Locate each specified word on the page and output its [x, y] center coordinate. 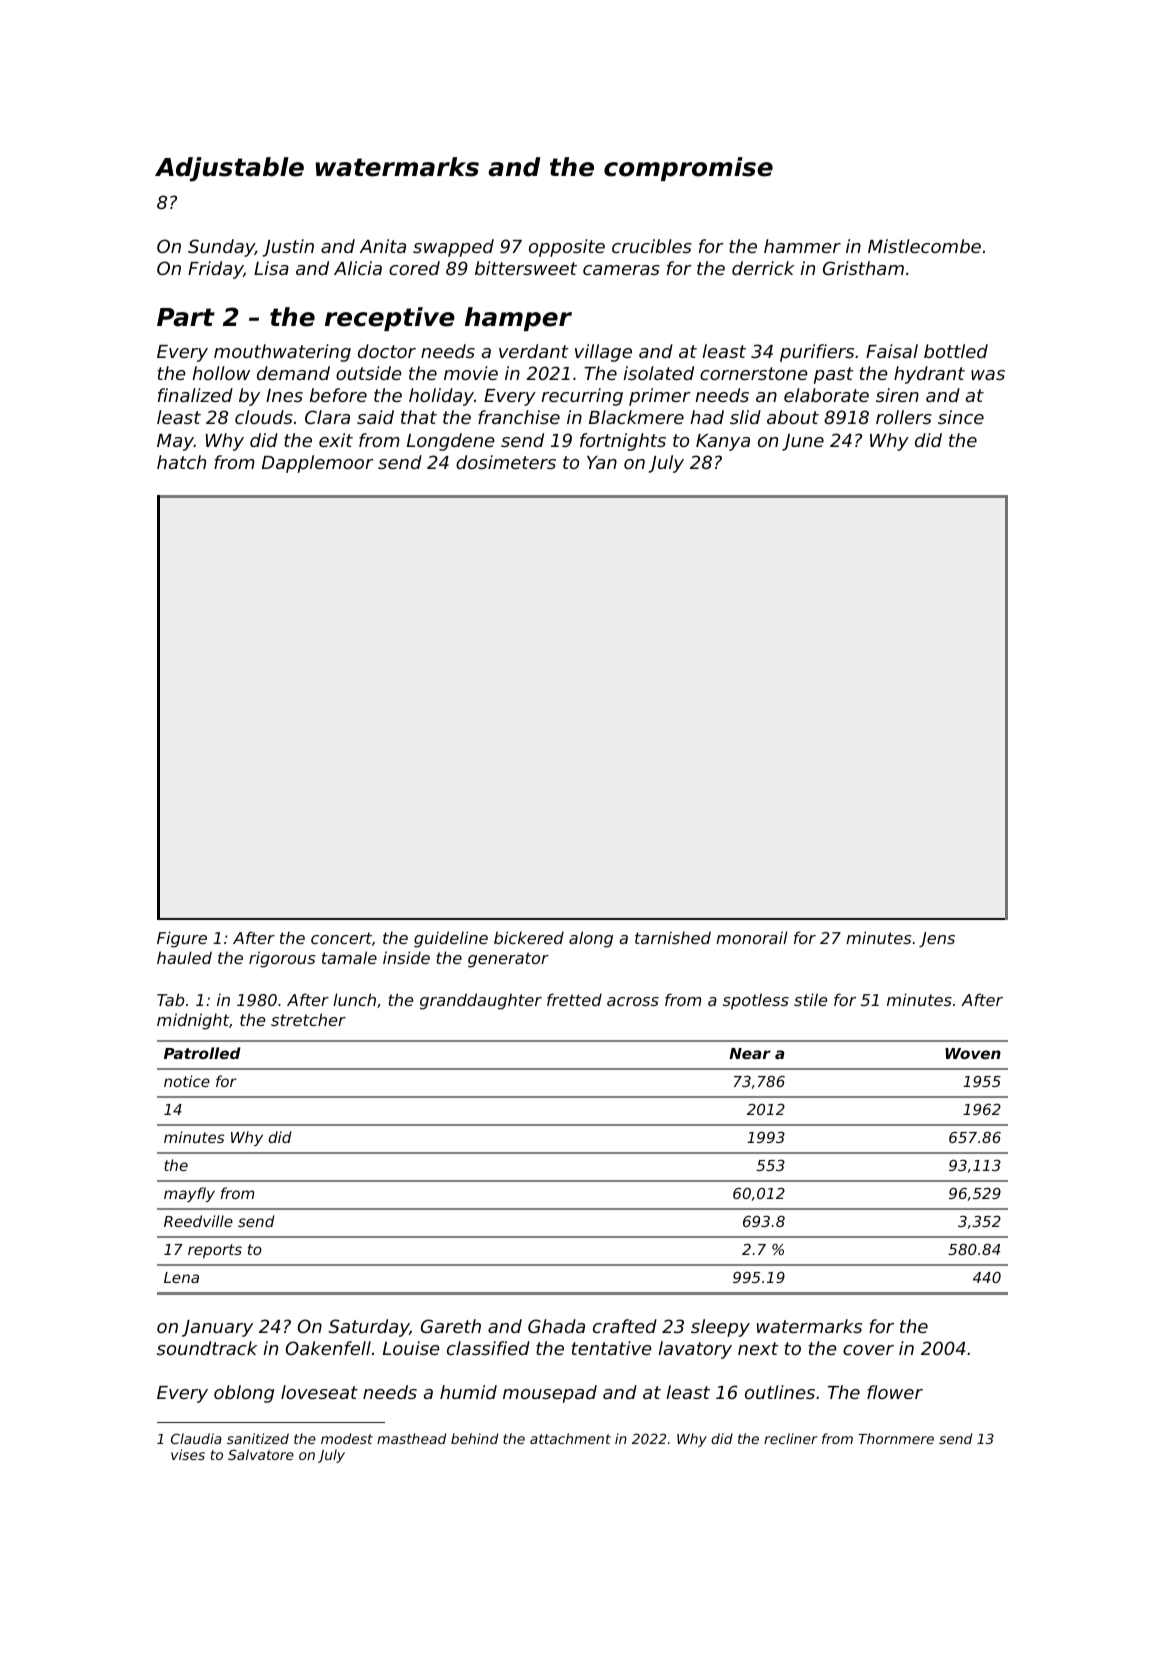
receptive [390, 319]
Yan [602, 462]
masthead [411, 1438]
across [633, 1001]
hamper [518, 319]
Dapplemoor [318, 464]
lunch [354, 999]
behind [474, 1438]
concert [341, 938]
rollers [904, 417]
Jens [937, 939]
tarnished [673, 937]
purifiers [817, 353]
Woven [973, 1053]
